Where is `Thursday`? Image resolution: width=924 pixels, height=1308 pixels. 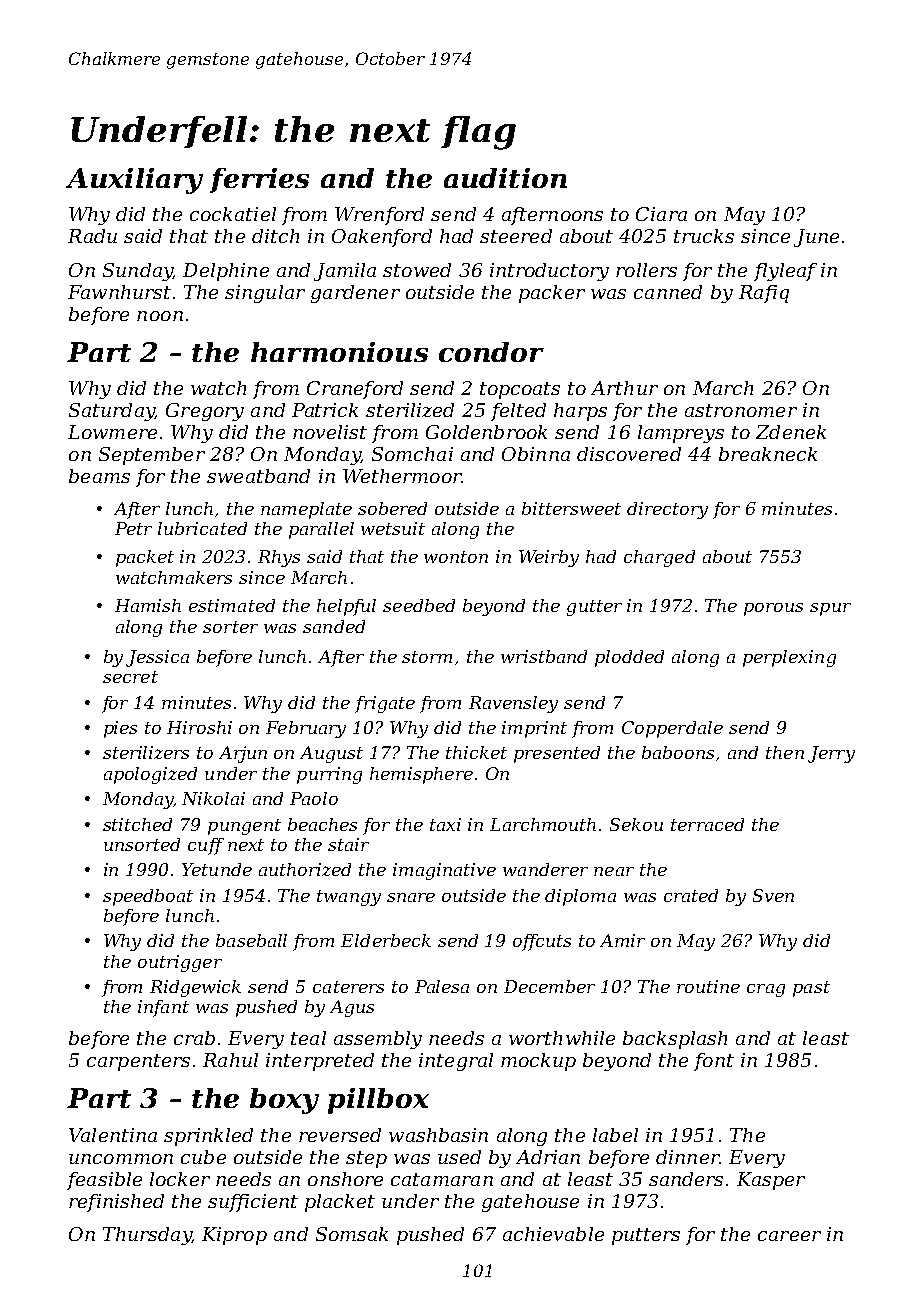
Thursday is located at coordinates (147, 1236).
